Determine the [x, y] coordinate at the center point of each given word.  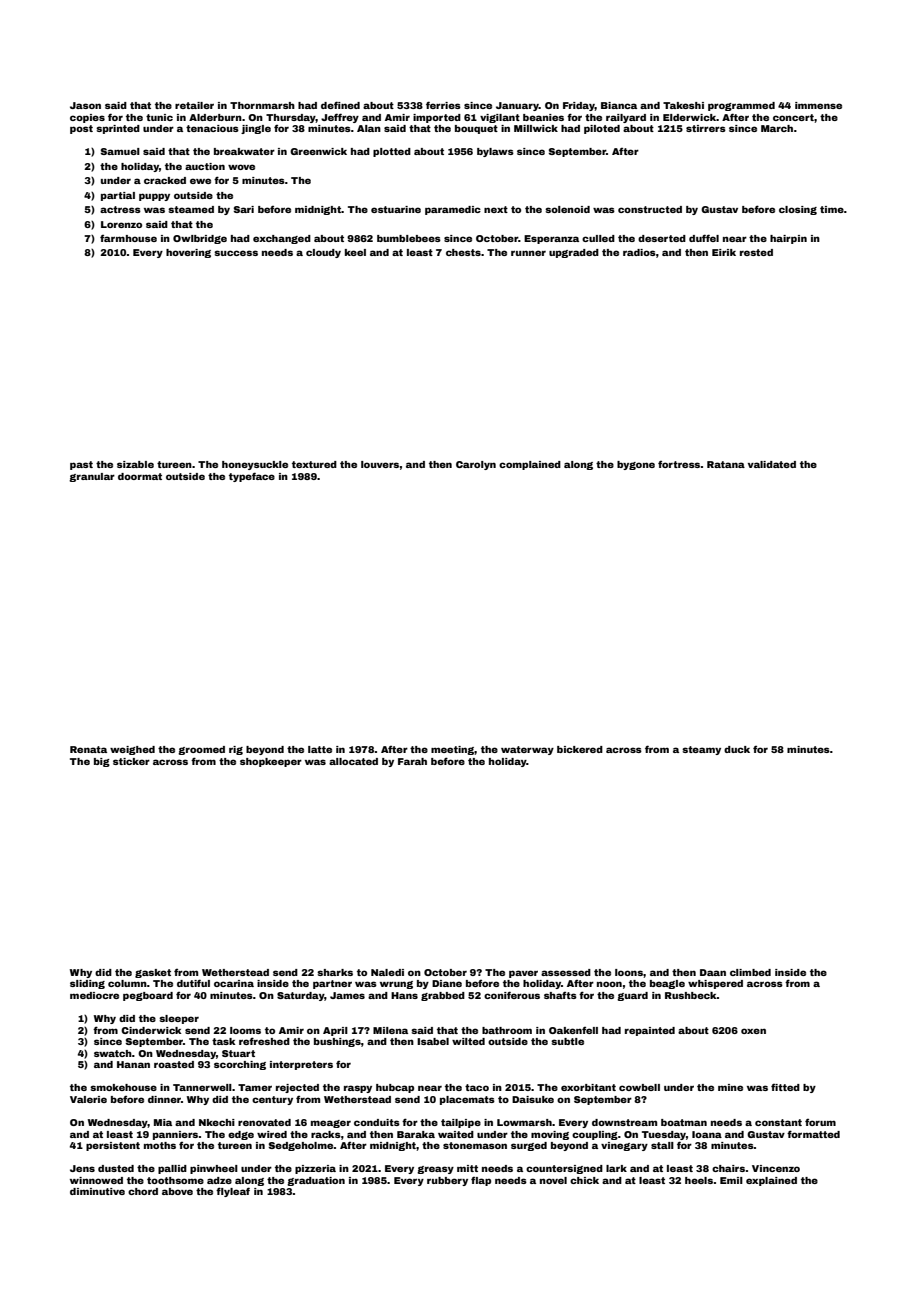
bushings [337, 1042]
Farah [412, 761]
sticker [131, 761]
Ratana [726, 464]
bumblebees [409, 238]
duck [737, 749]
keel [355, 252]
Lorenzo [121, 224]
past [81, 465]
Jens [82, 1168]
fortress [679, 464]
